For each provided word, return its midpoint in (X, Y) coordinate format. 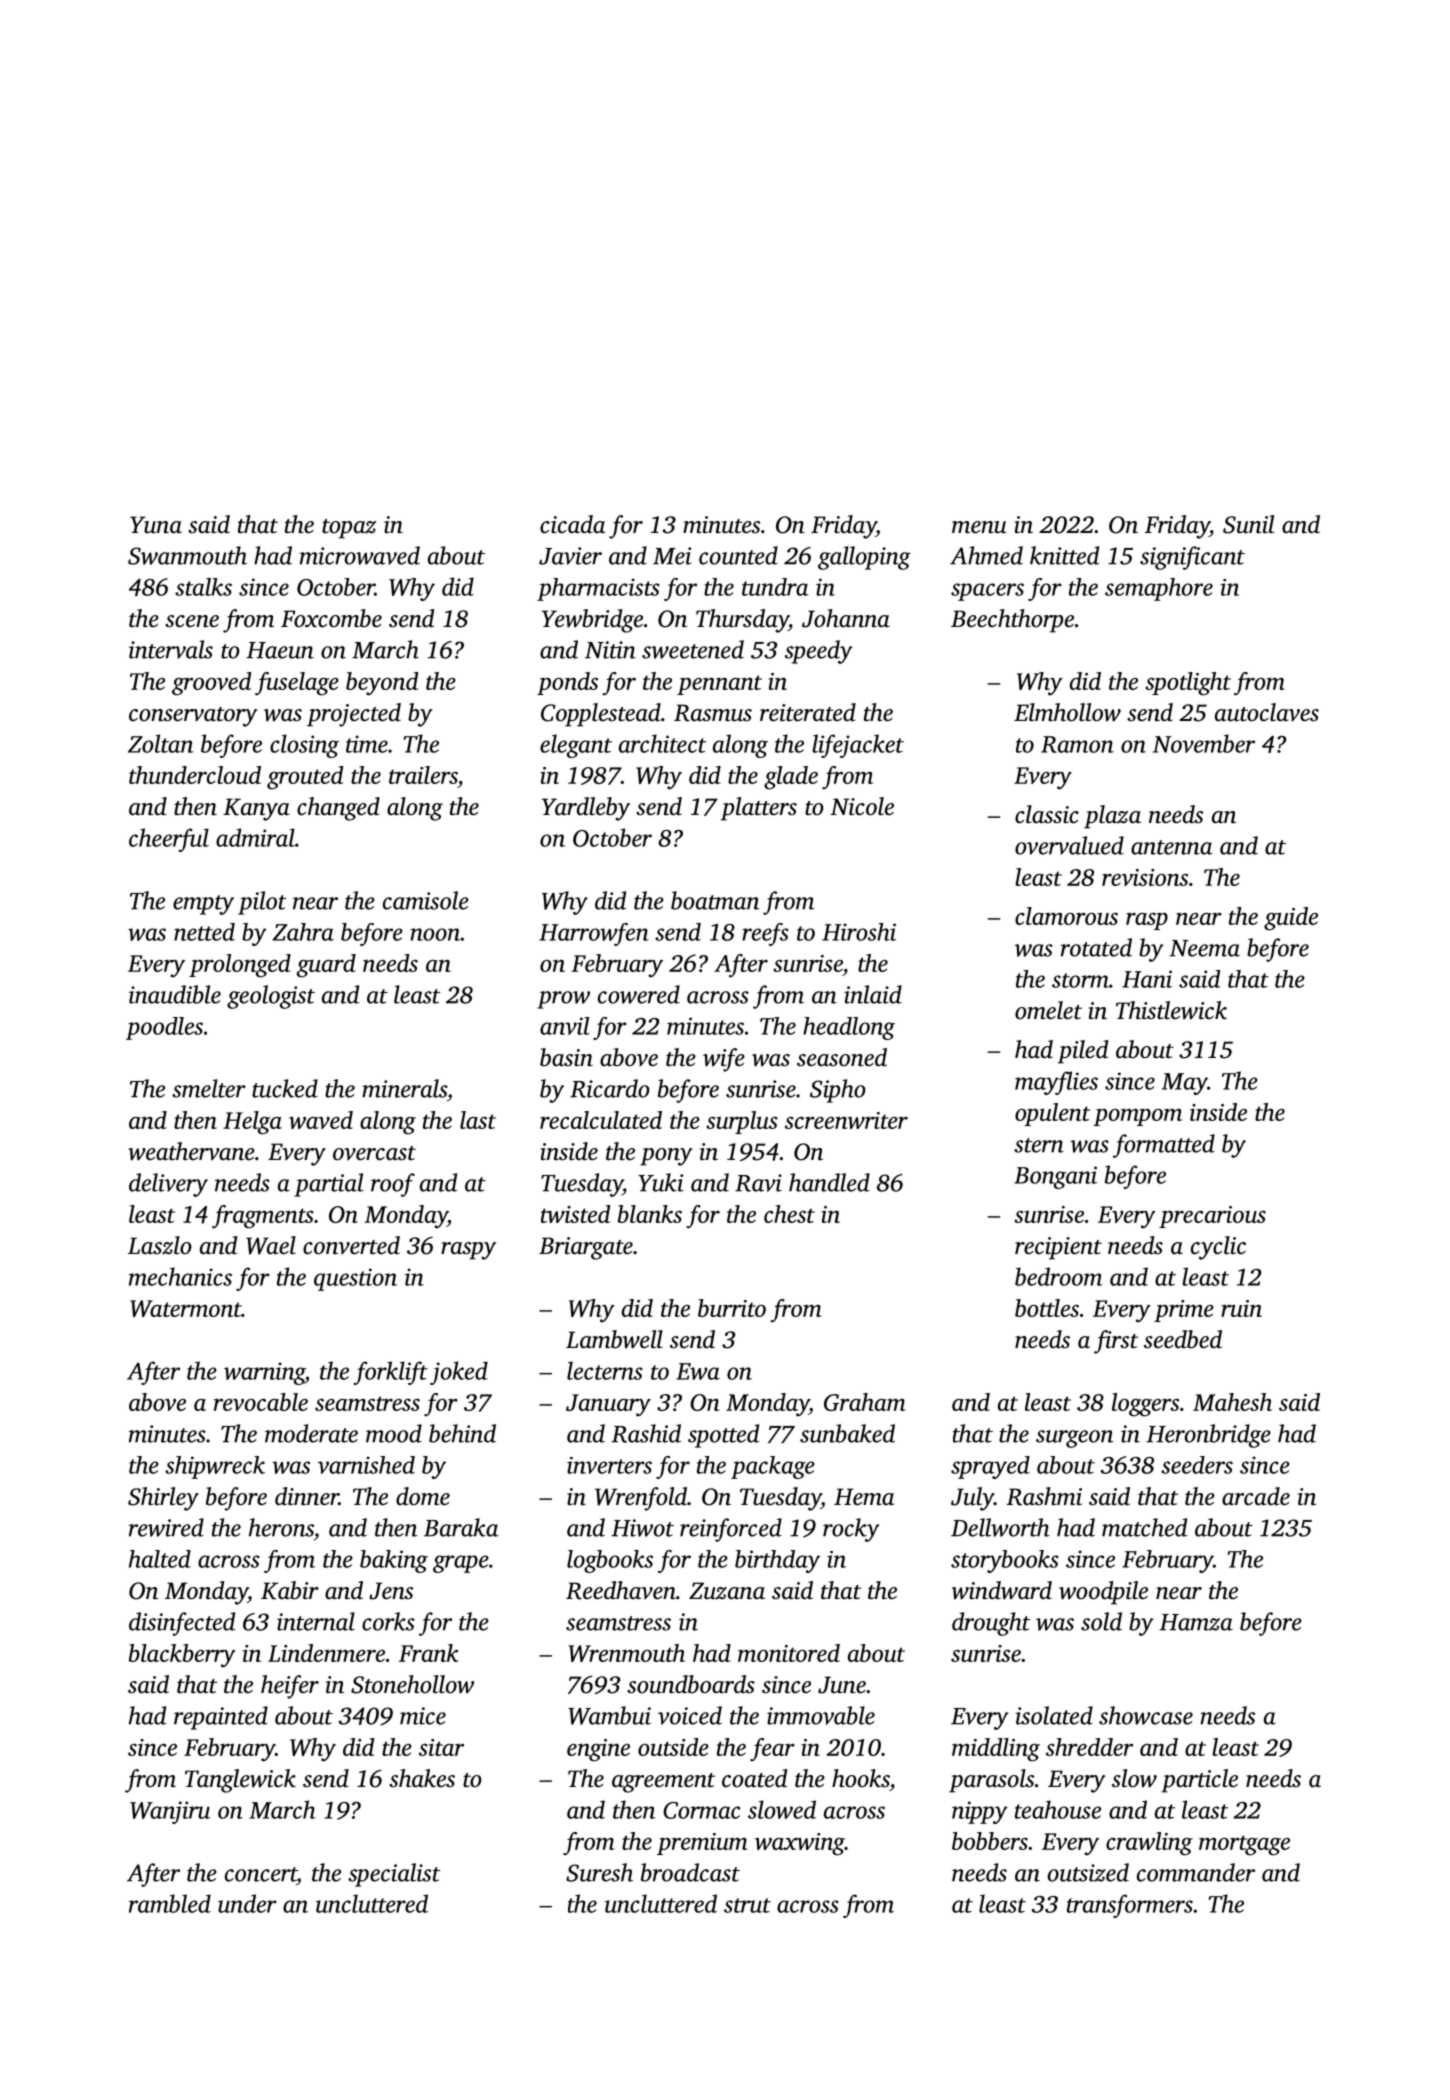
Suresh (599, 1872)
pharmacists (598, 589)
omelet (1048, 1010)
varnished (366, 1465)
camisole (426, 900)
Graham (865, 1402)
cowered (639, 994)
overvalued (1069, 845)
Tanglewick (240, 1781)
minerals (404, 1088)
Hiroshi (859, 932)
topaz (349, 529)
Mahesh (1232, 1402)
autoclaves (1267, 712)
